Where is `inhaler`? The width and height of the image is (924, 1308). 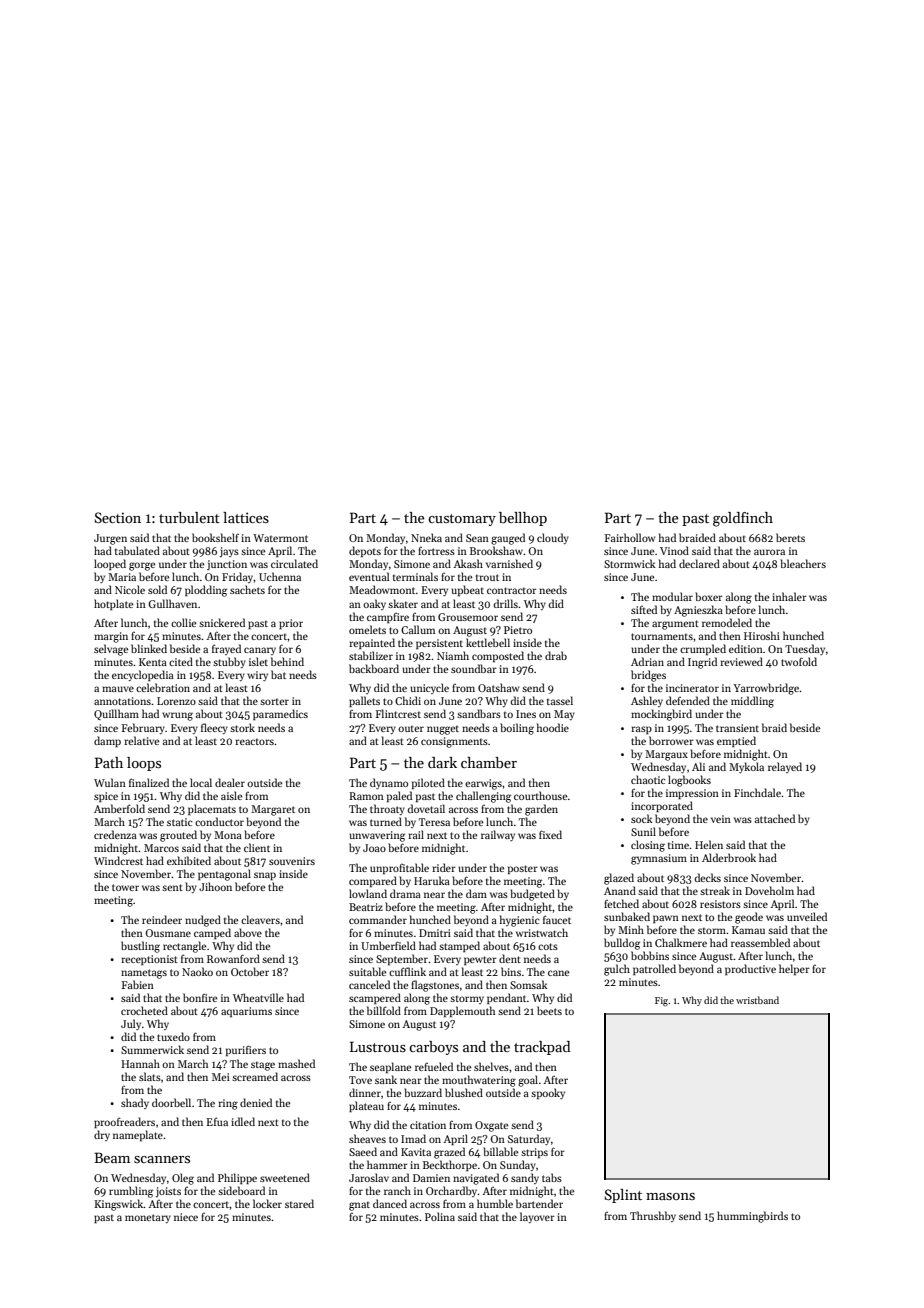 inhaler is located at coordinates (789, 596).
